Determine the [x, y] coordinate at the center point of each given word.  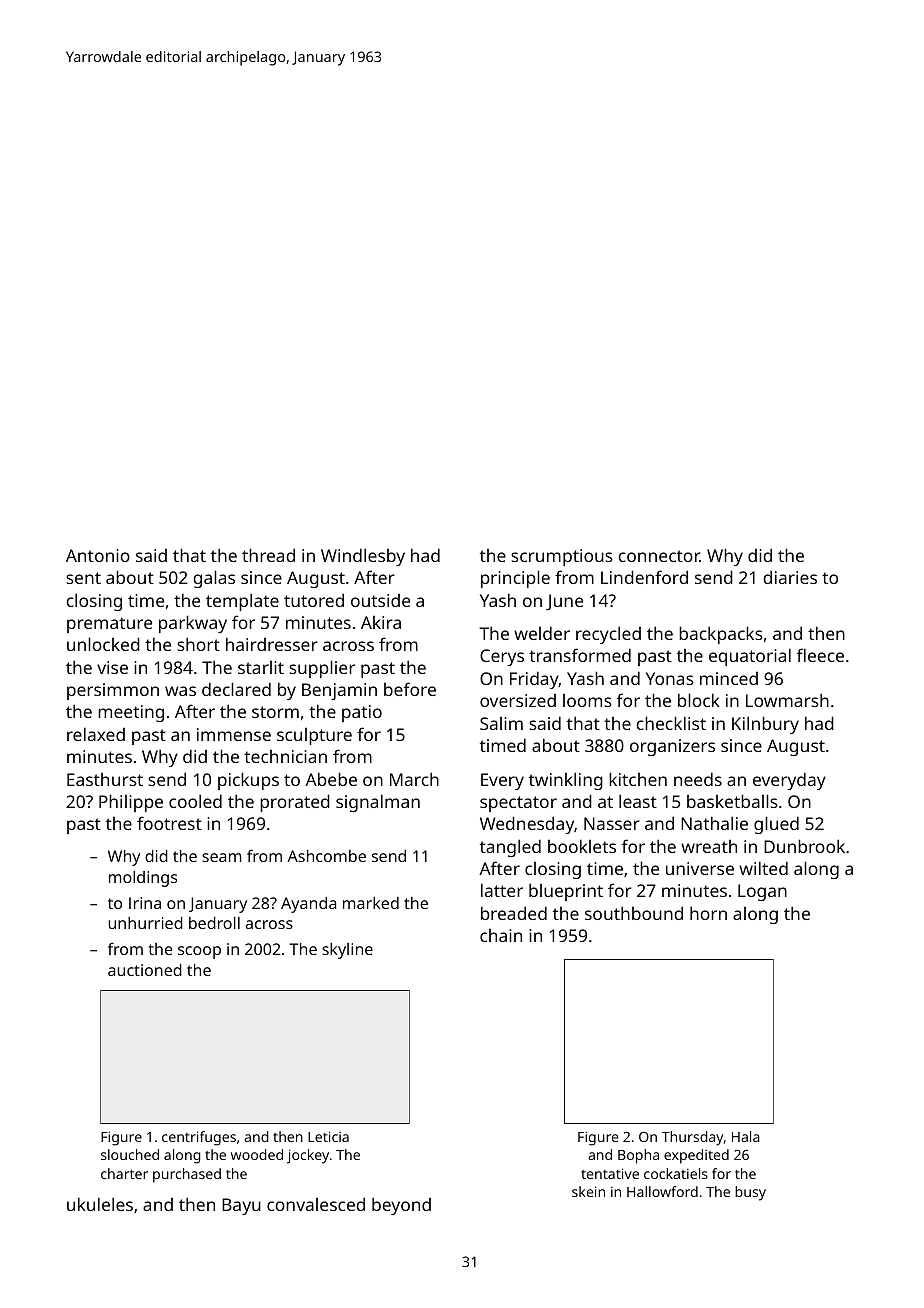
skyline [347, 951]
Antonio [98, 555]
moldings [143, 879]
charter [124, 1173]
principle [515, 579]
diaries [790, 577]
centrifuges [199, 1138]
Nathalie [714, 823]
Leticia [328, 1136]
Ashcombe [326, 856]
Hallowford [662, 1191]
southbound [634, 913]
